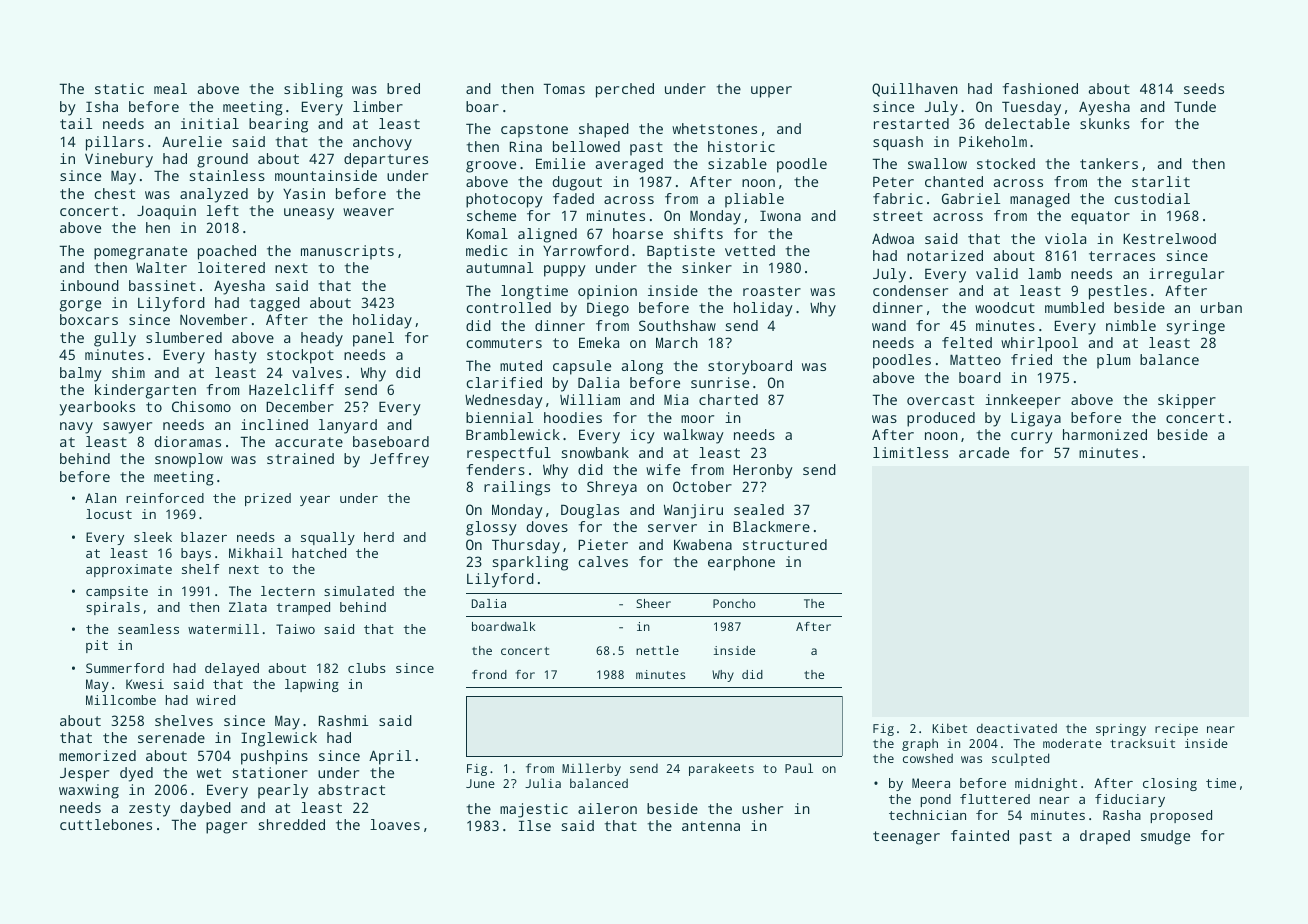 The image size is (1308, 924). What do you see at coordinates (984, 452) in the image?
I see `arcade` at bounding box center [984, 452].
